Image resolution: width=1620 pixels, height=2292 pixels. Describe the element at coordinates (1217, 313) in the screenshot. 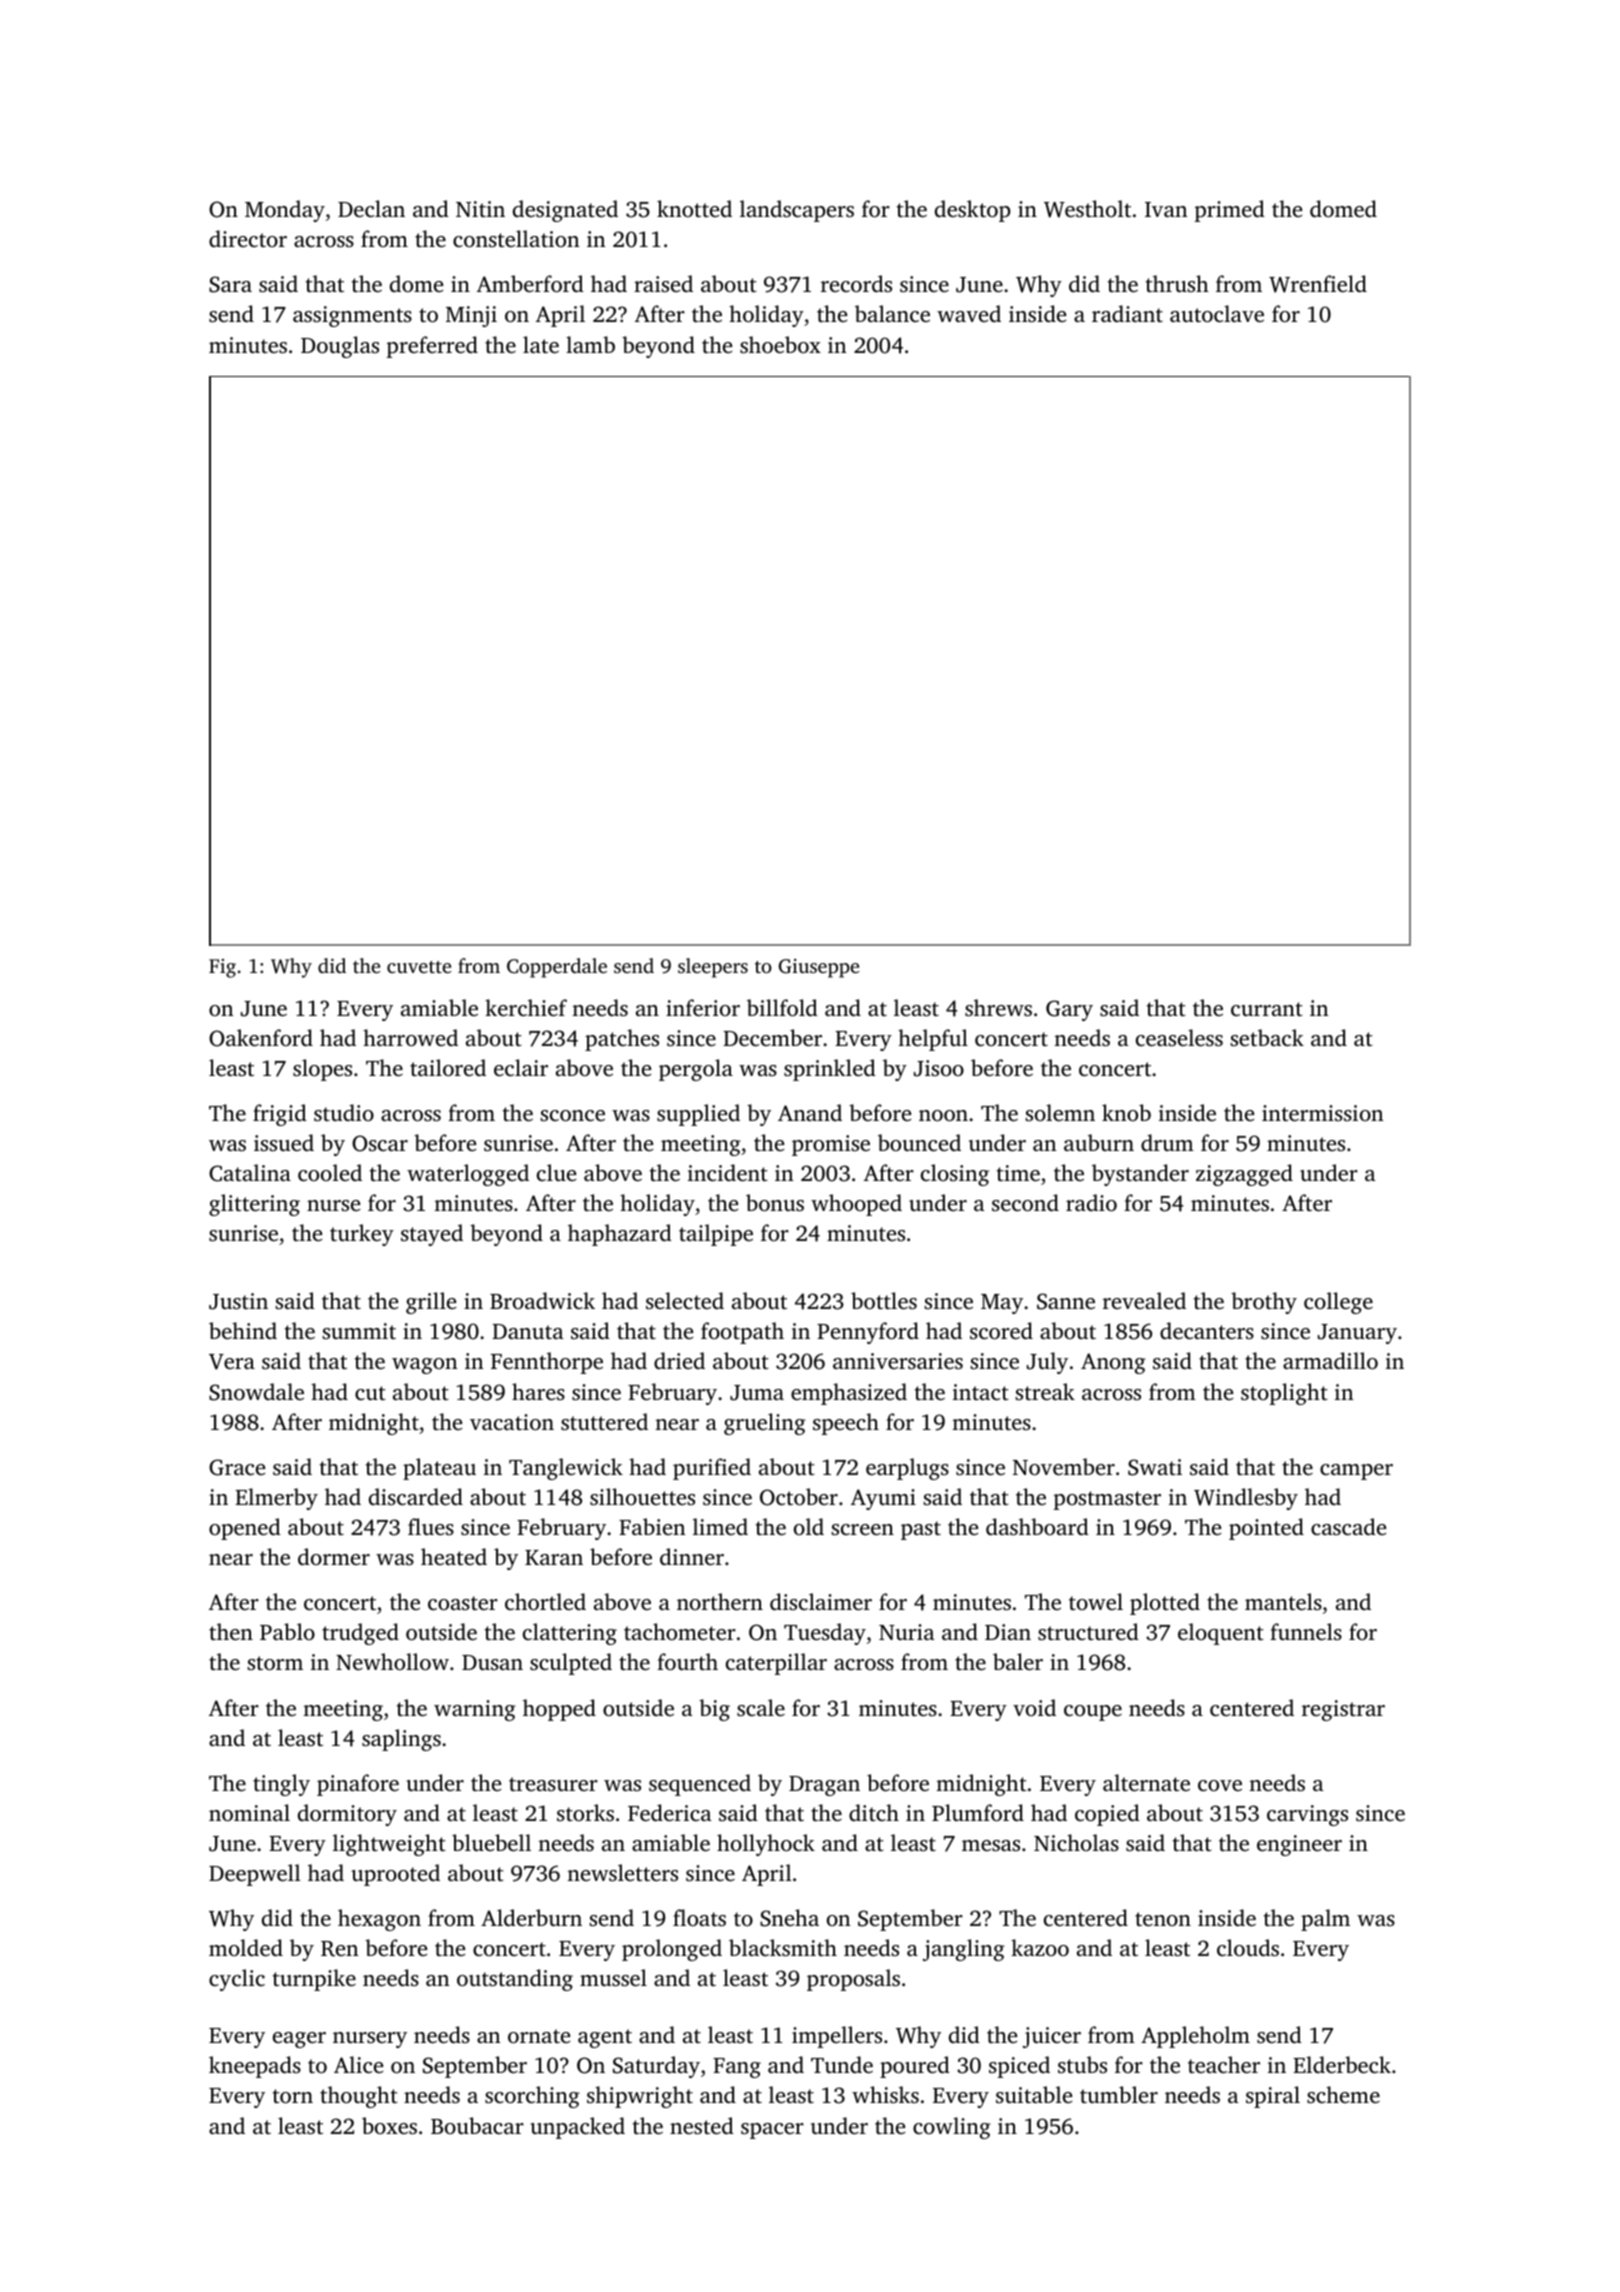

I see `autoclave` at that location.
